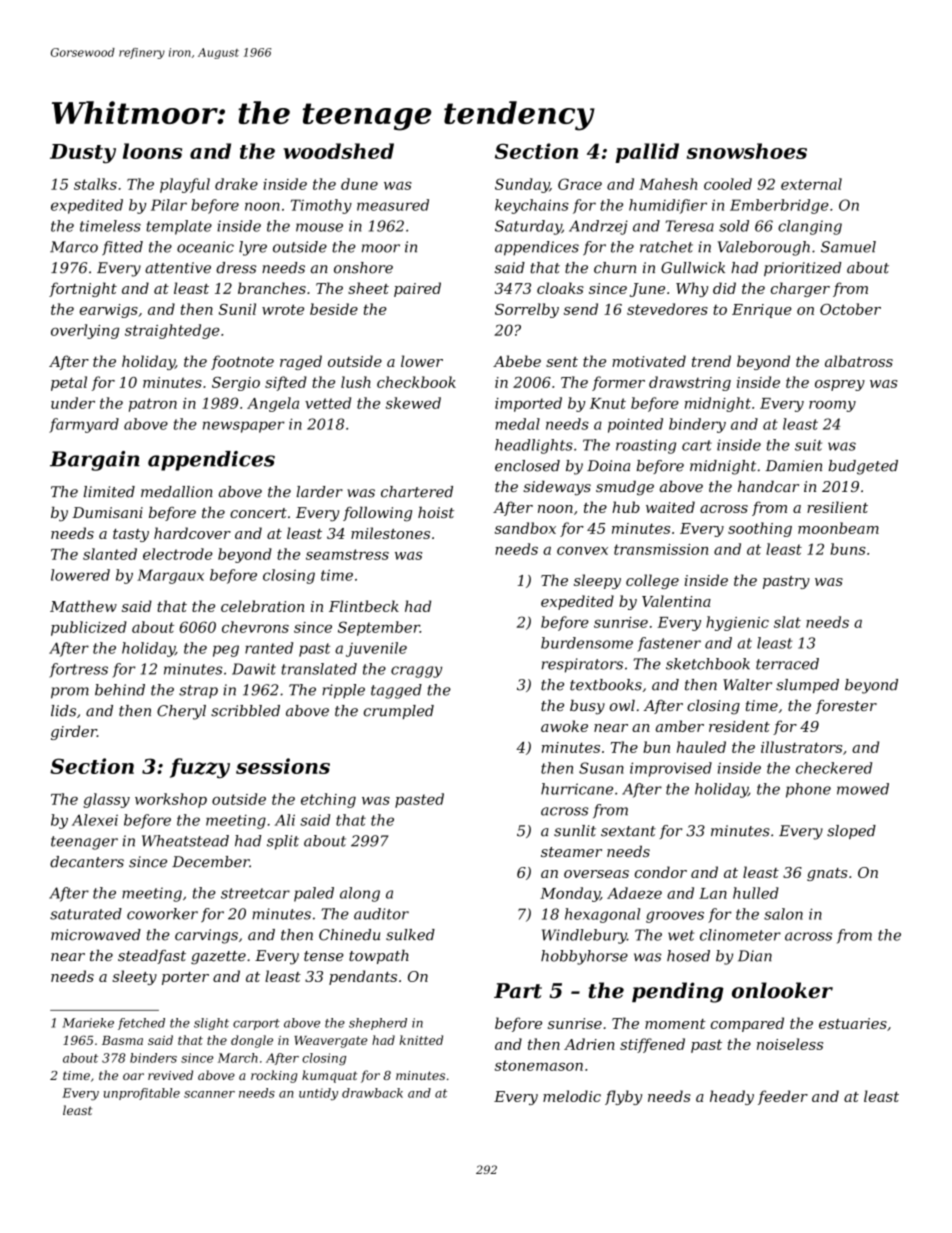  Describe the element at coordinates (393, 205) in the document. I see `measured` at that location.
